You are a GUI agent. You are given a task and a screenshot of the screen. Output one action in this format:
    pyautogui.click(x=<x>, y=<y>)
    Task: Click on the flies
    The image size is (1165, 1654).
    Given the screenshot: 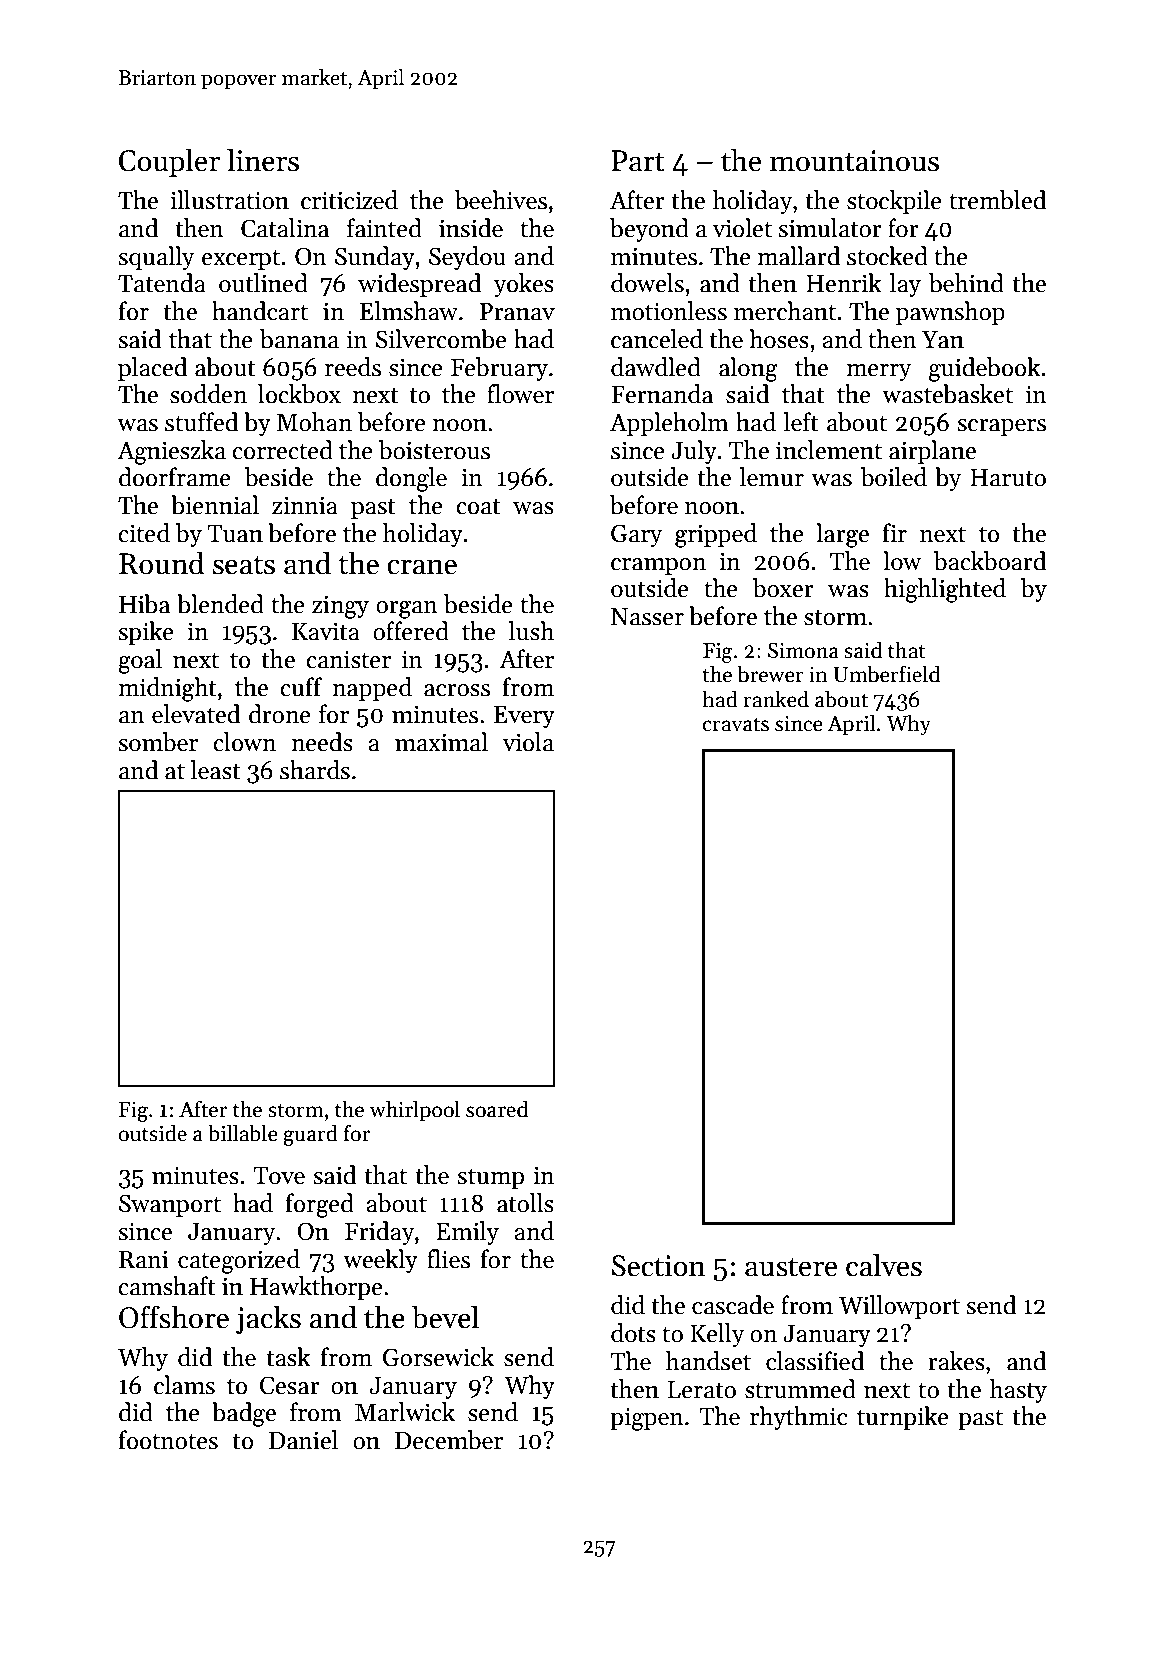 What is the action you would take?
    pyautogui.click(x=448, y=1259)
